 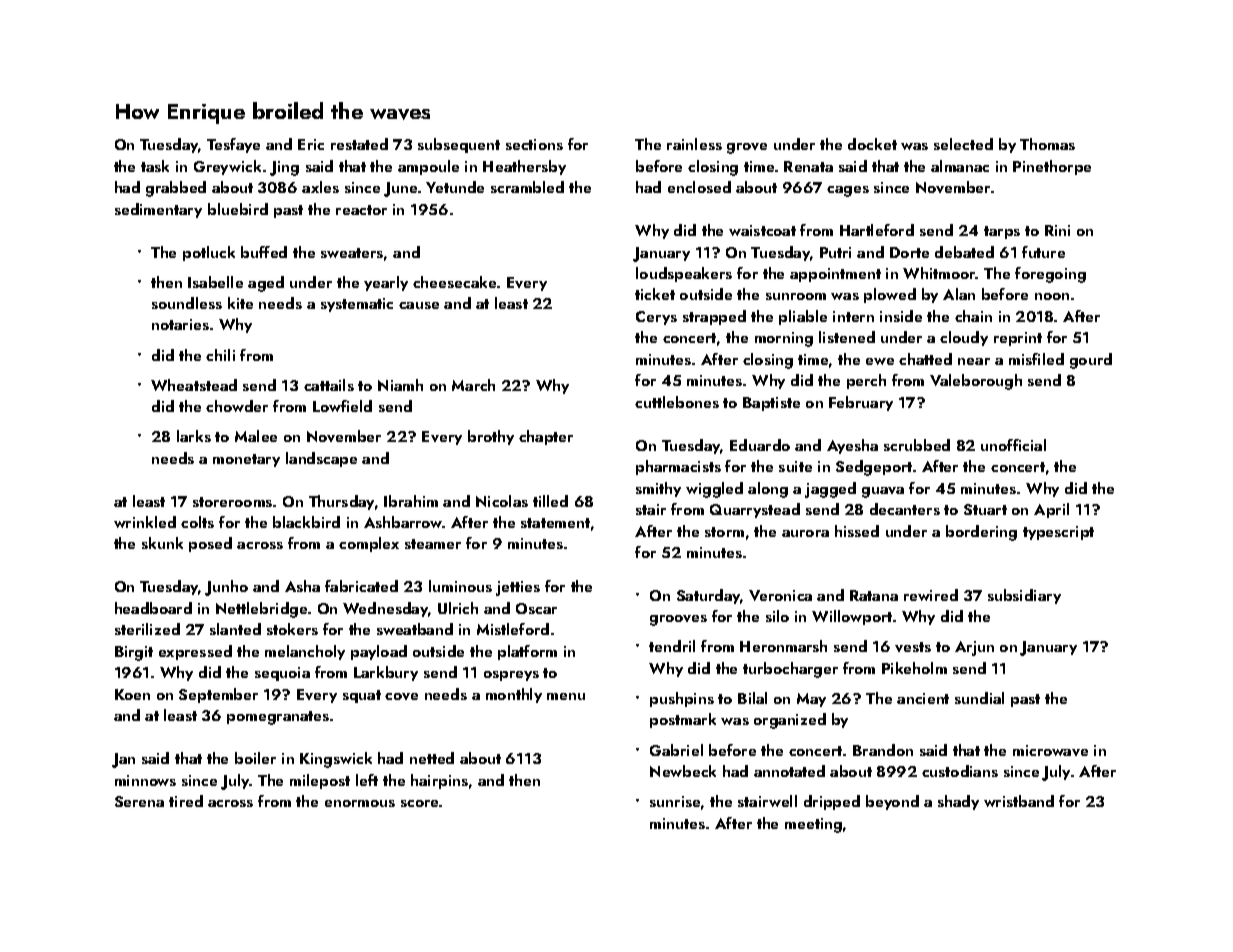 I want to click on Tesfaye, so click(x=233, y=145).
